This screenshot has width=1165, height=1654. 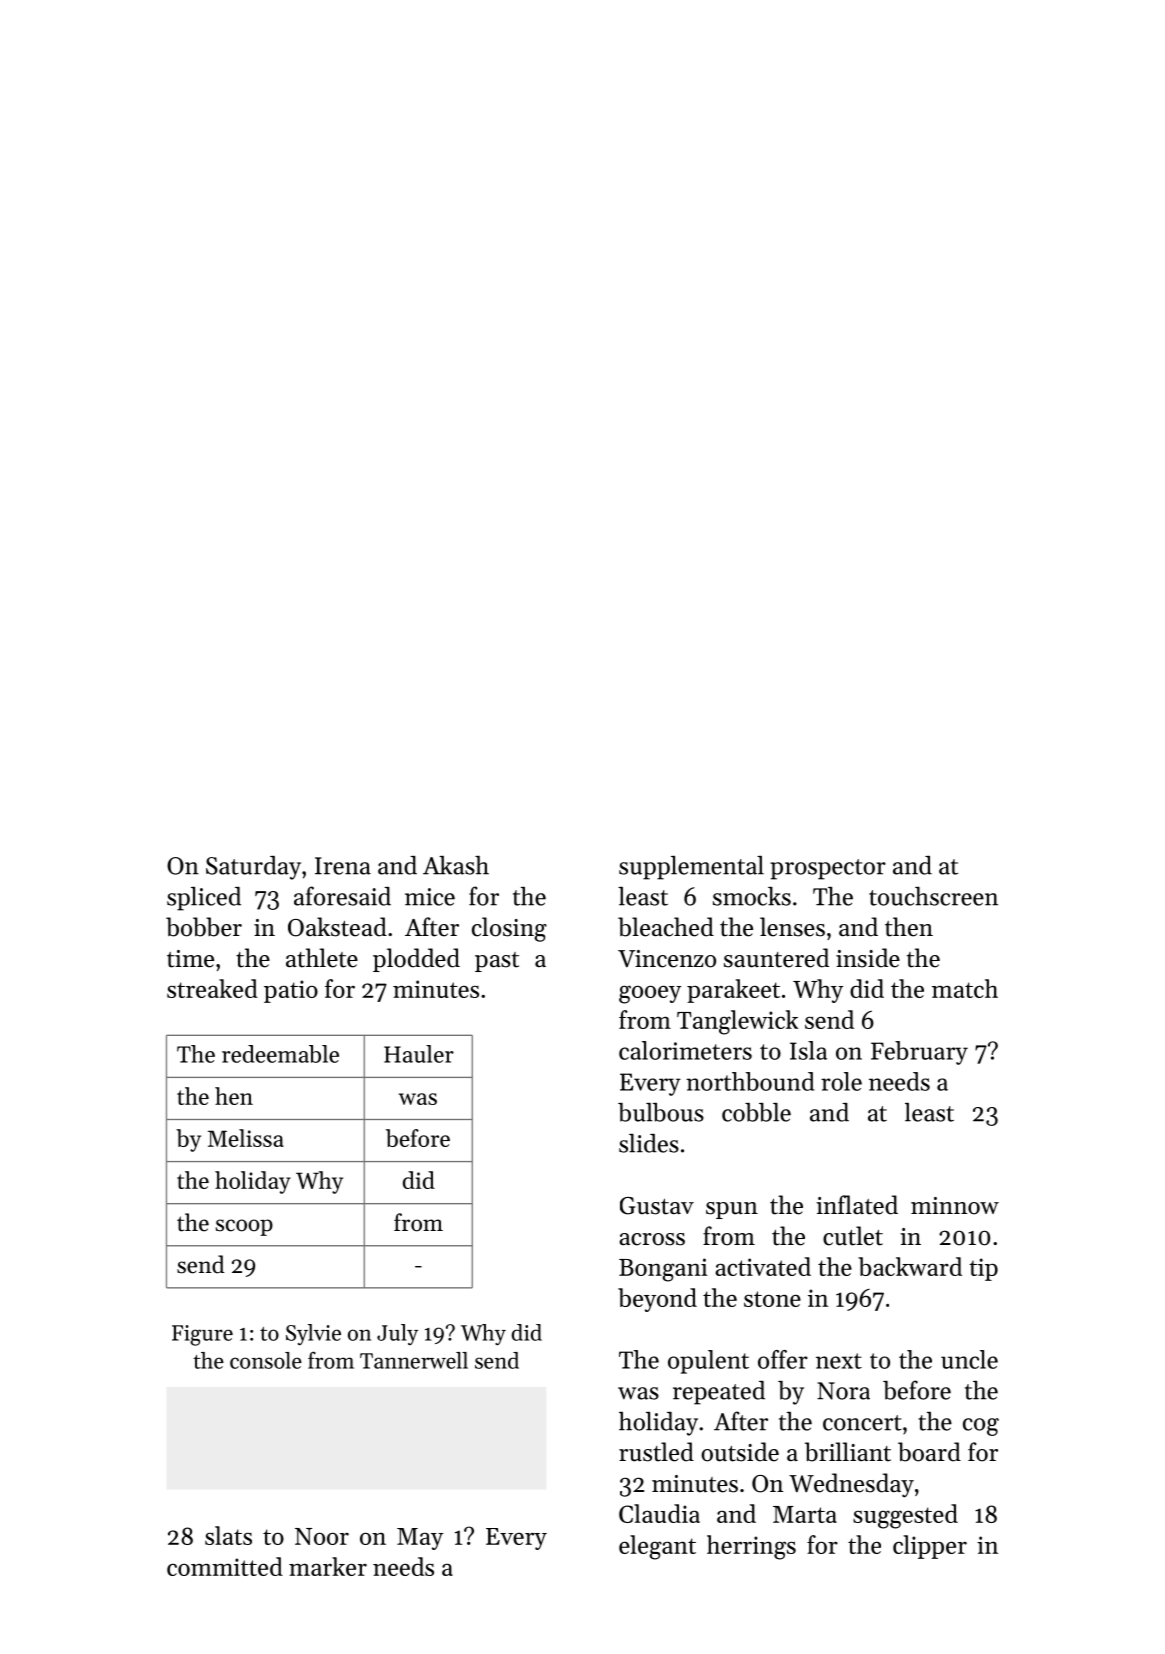 What do you see at coordinates (910, 1266) in the screenshot?
I see `backward` at bounding box center [910, 1266].
